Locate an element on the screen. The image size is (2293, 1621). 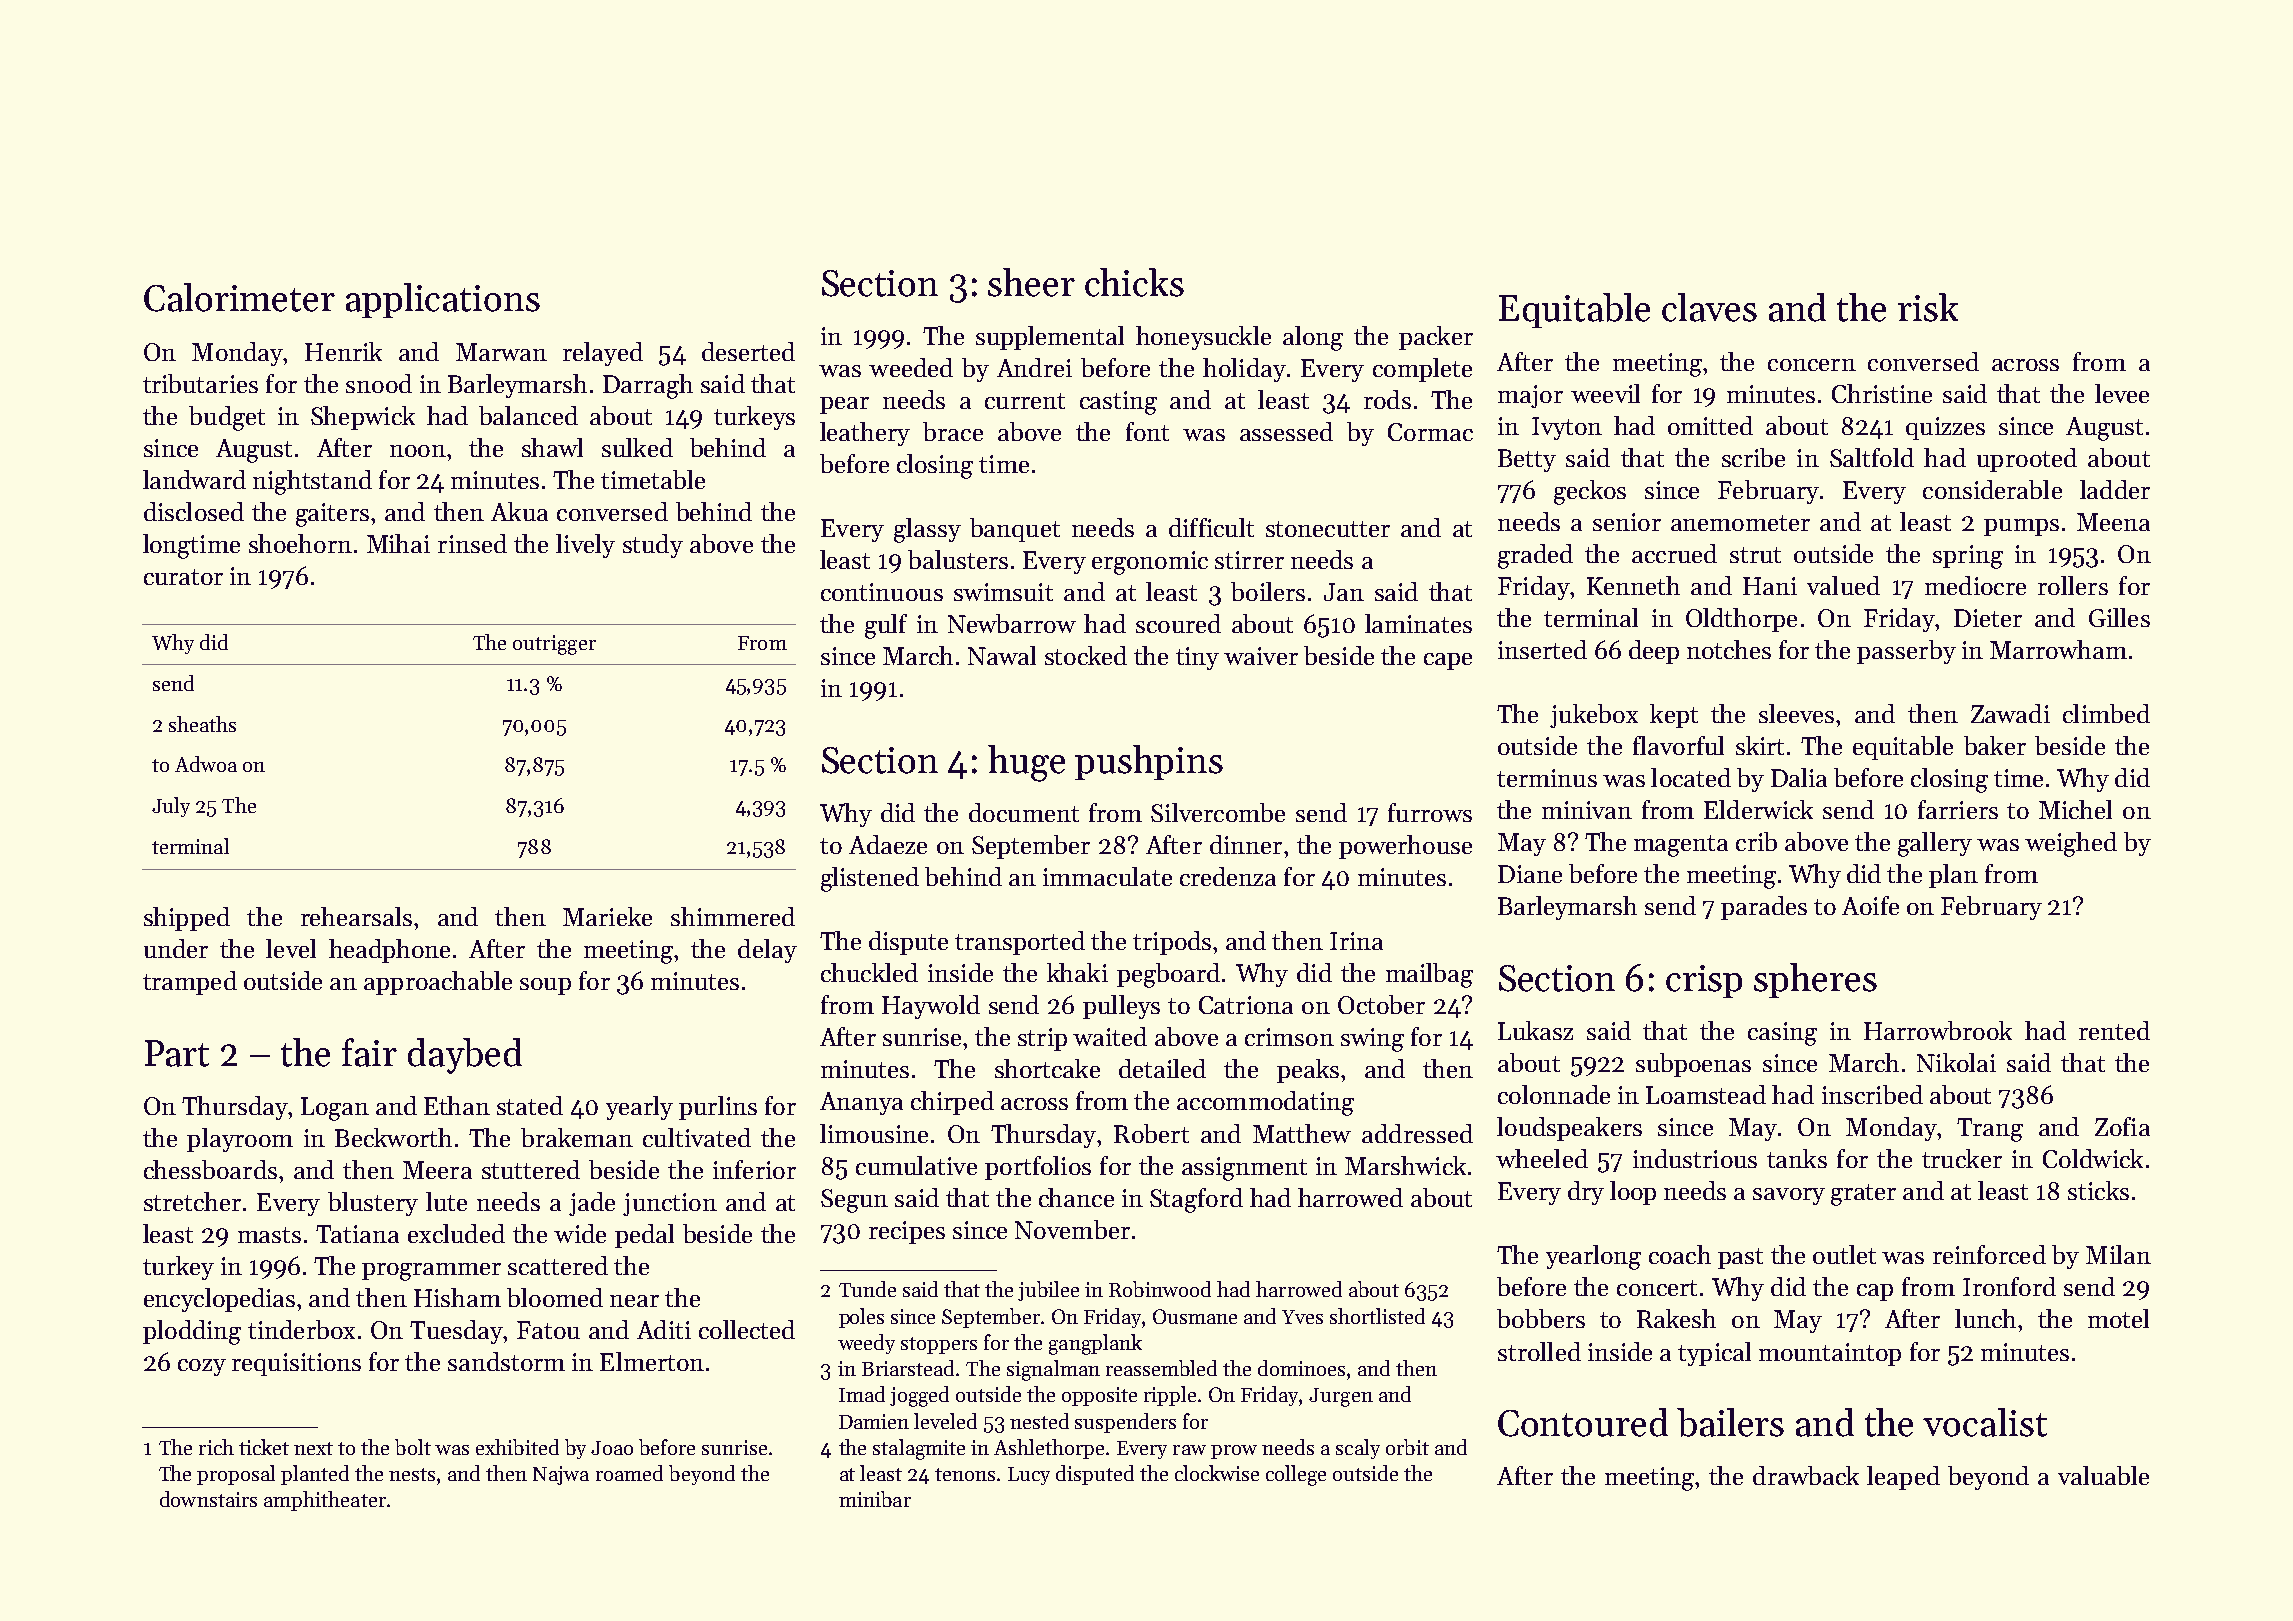
glistened is located at coordinates (870, 879).
